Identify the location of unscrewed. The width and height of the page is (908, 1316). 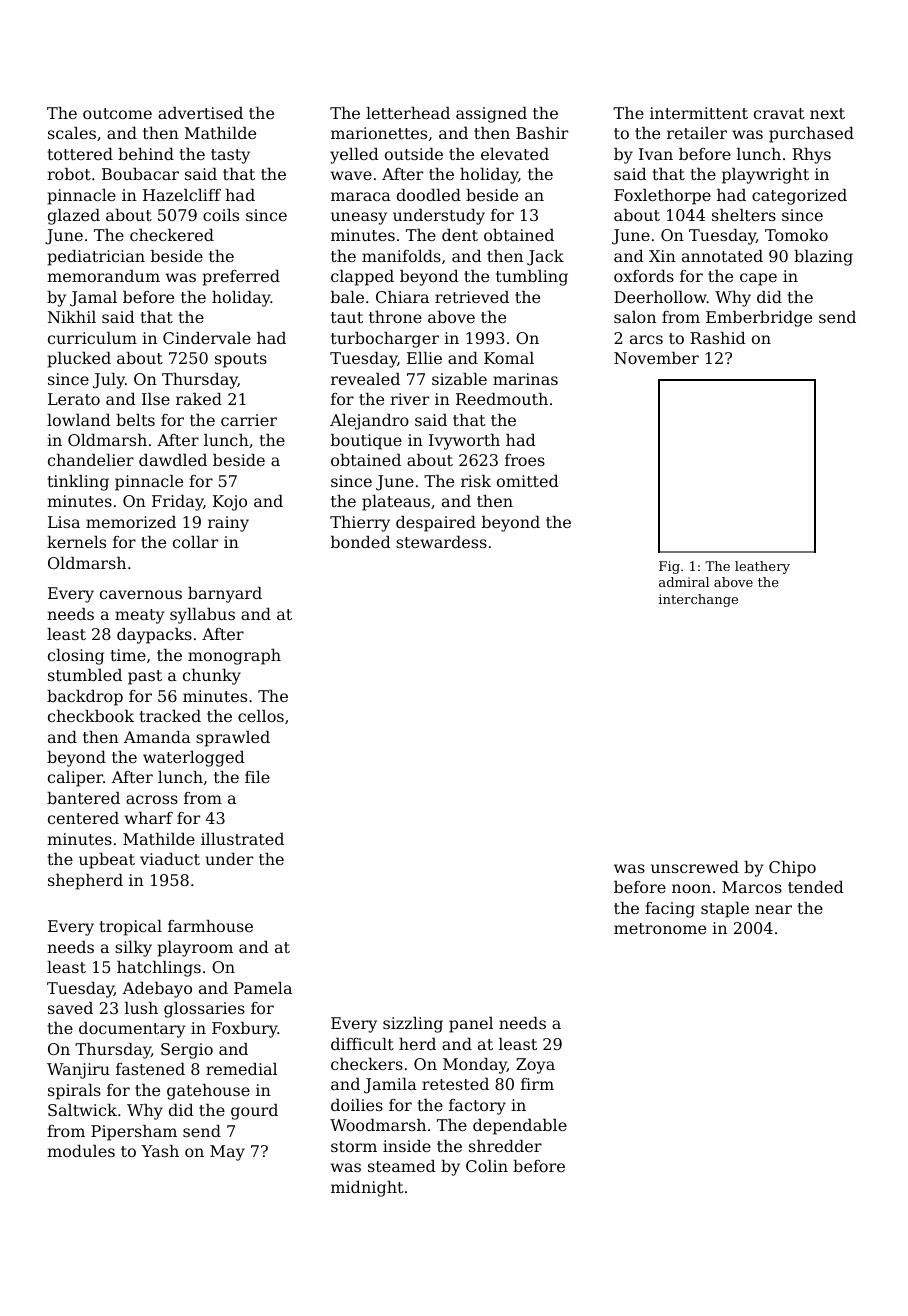
(695, 867).
